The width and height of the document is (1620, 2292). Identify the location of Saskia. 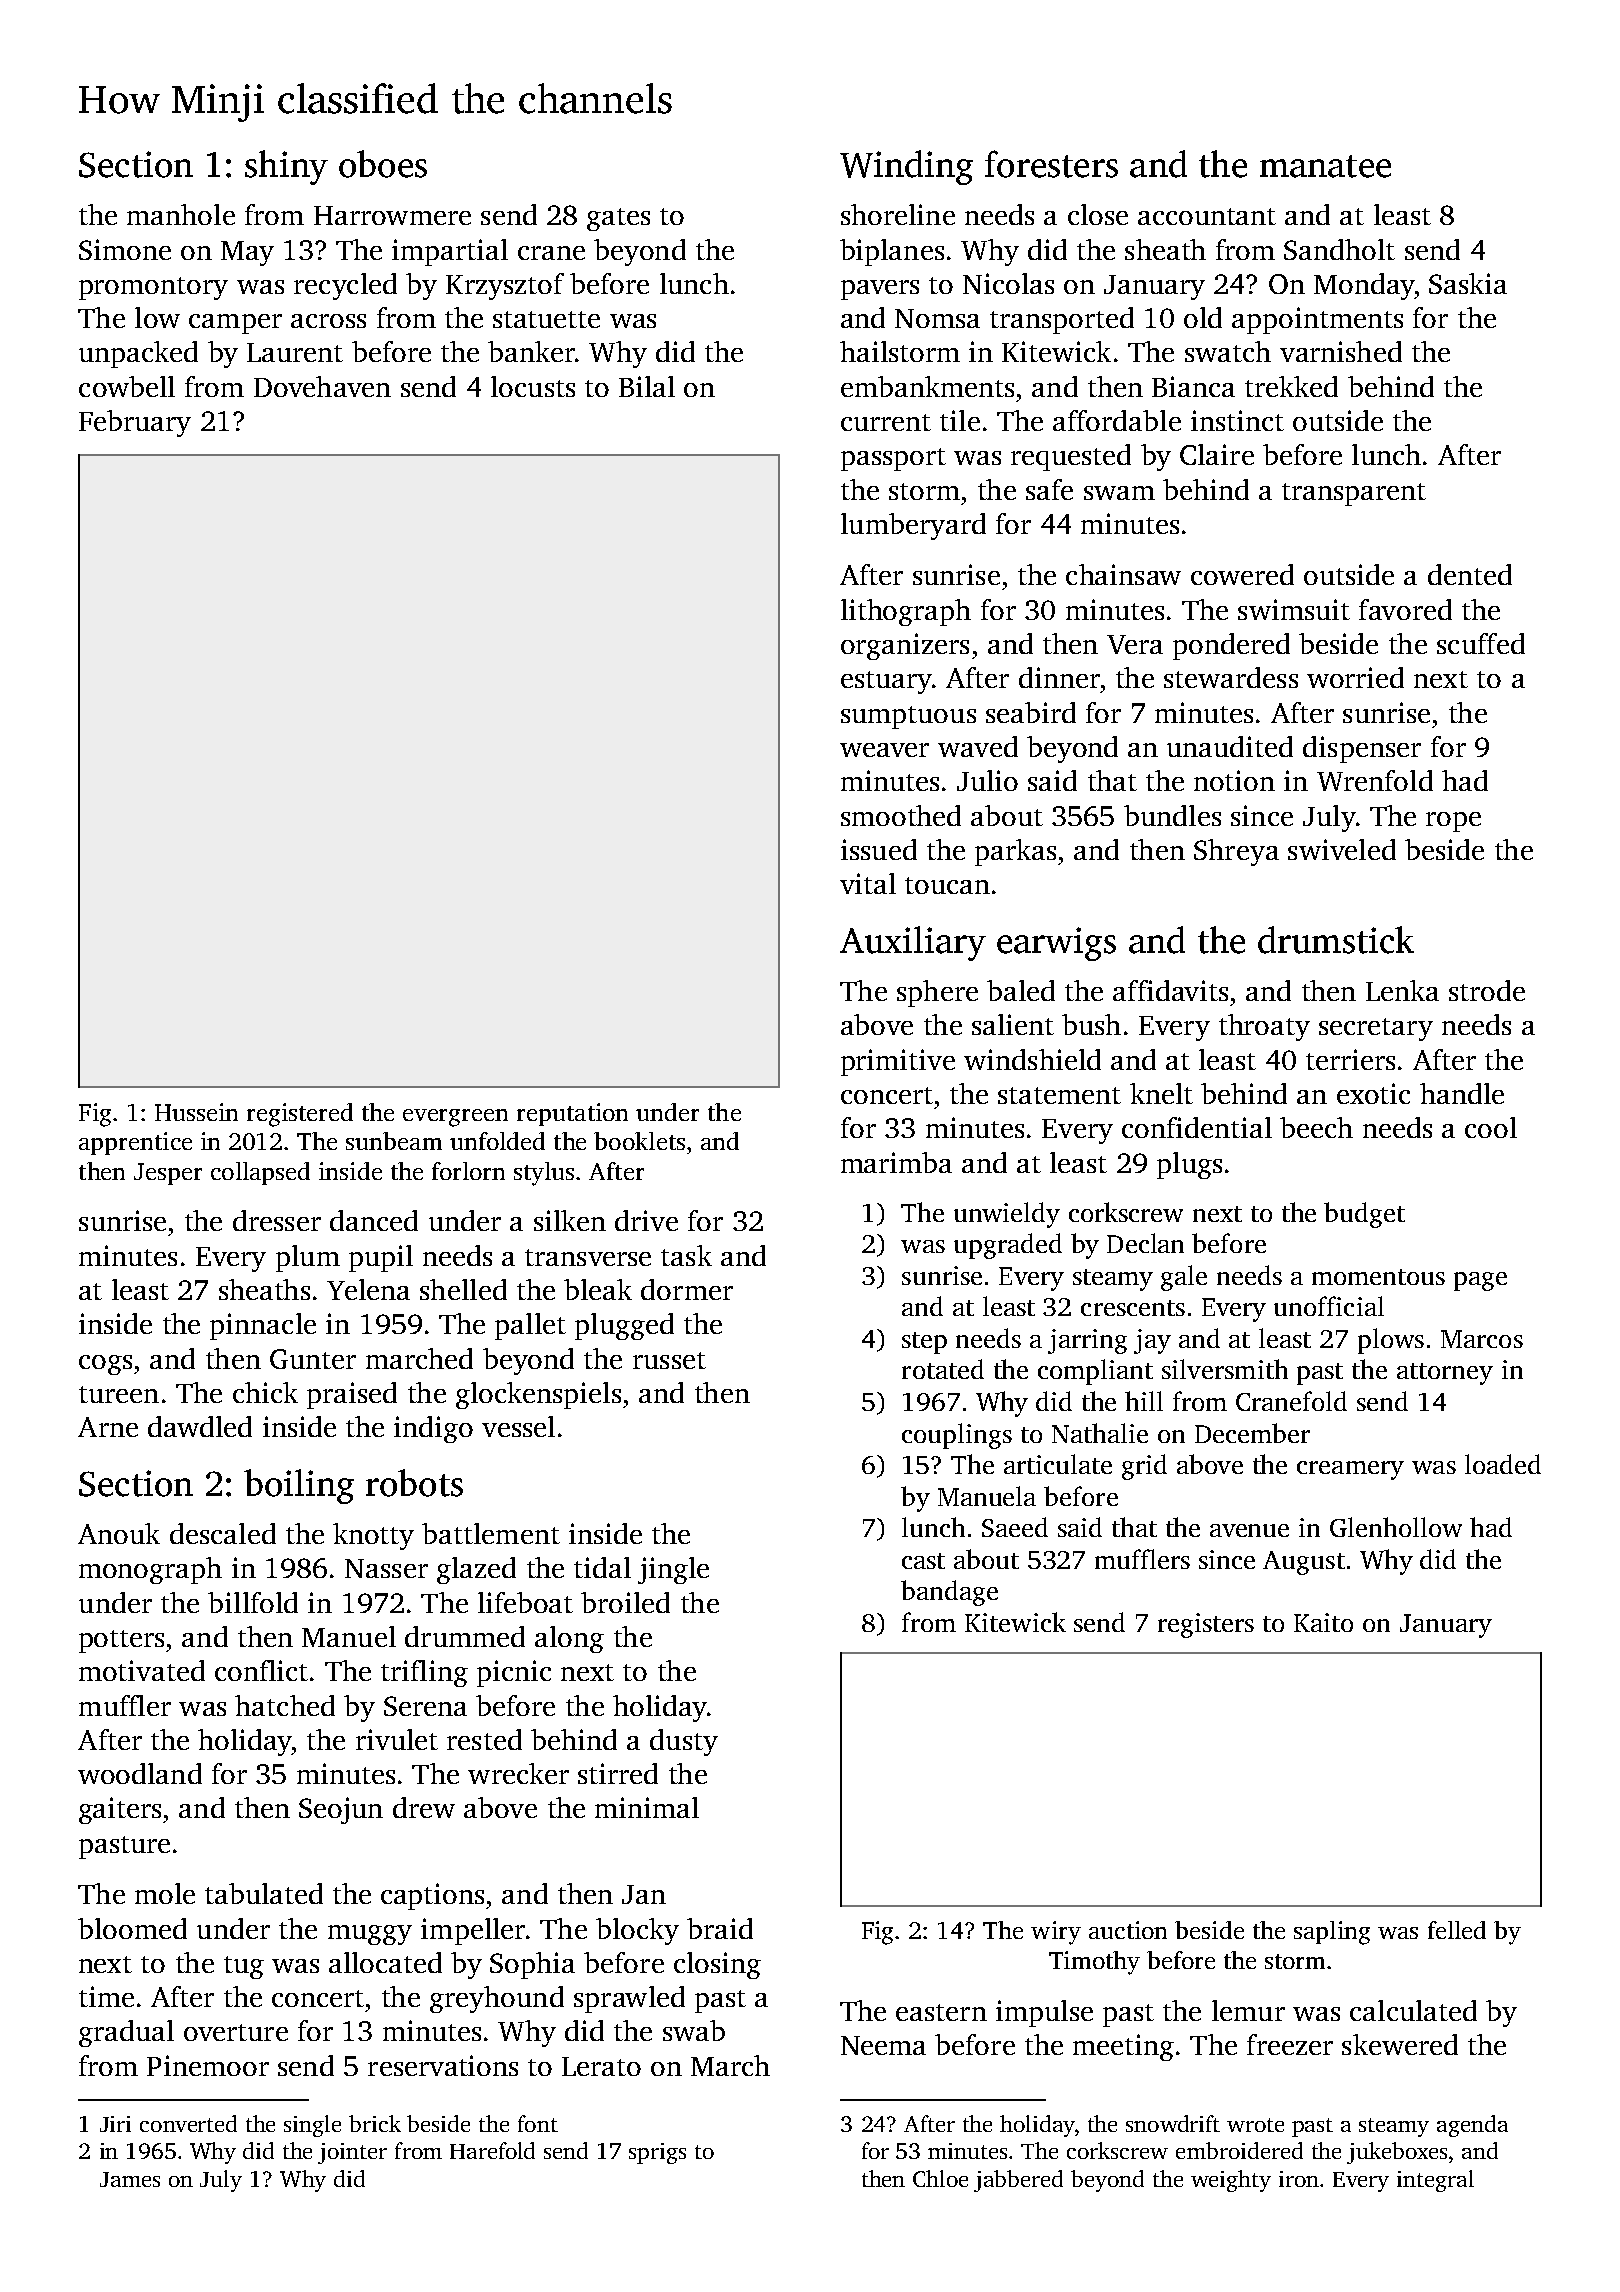
(1468, 283).
